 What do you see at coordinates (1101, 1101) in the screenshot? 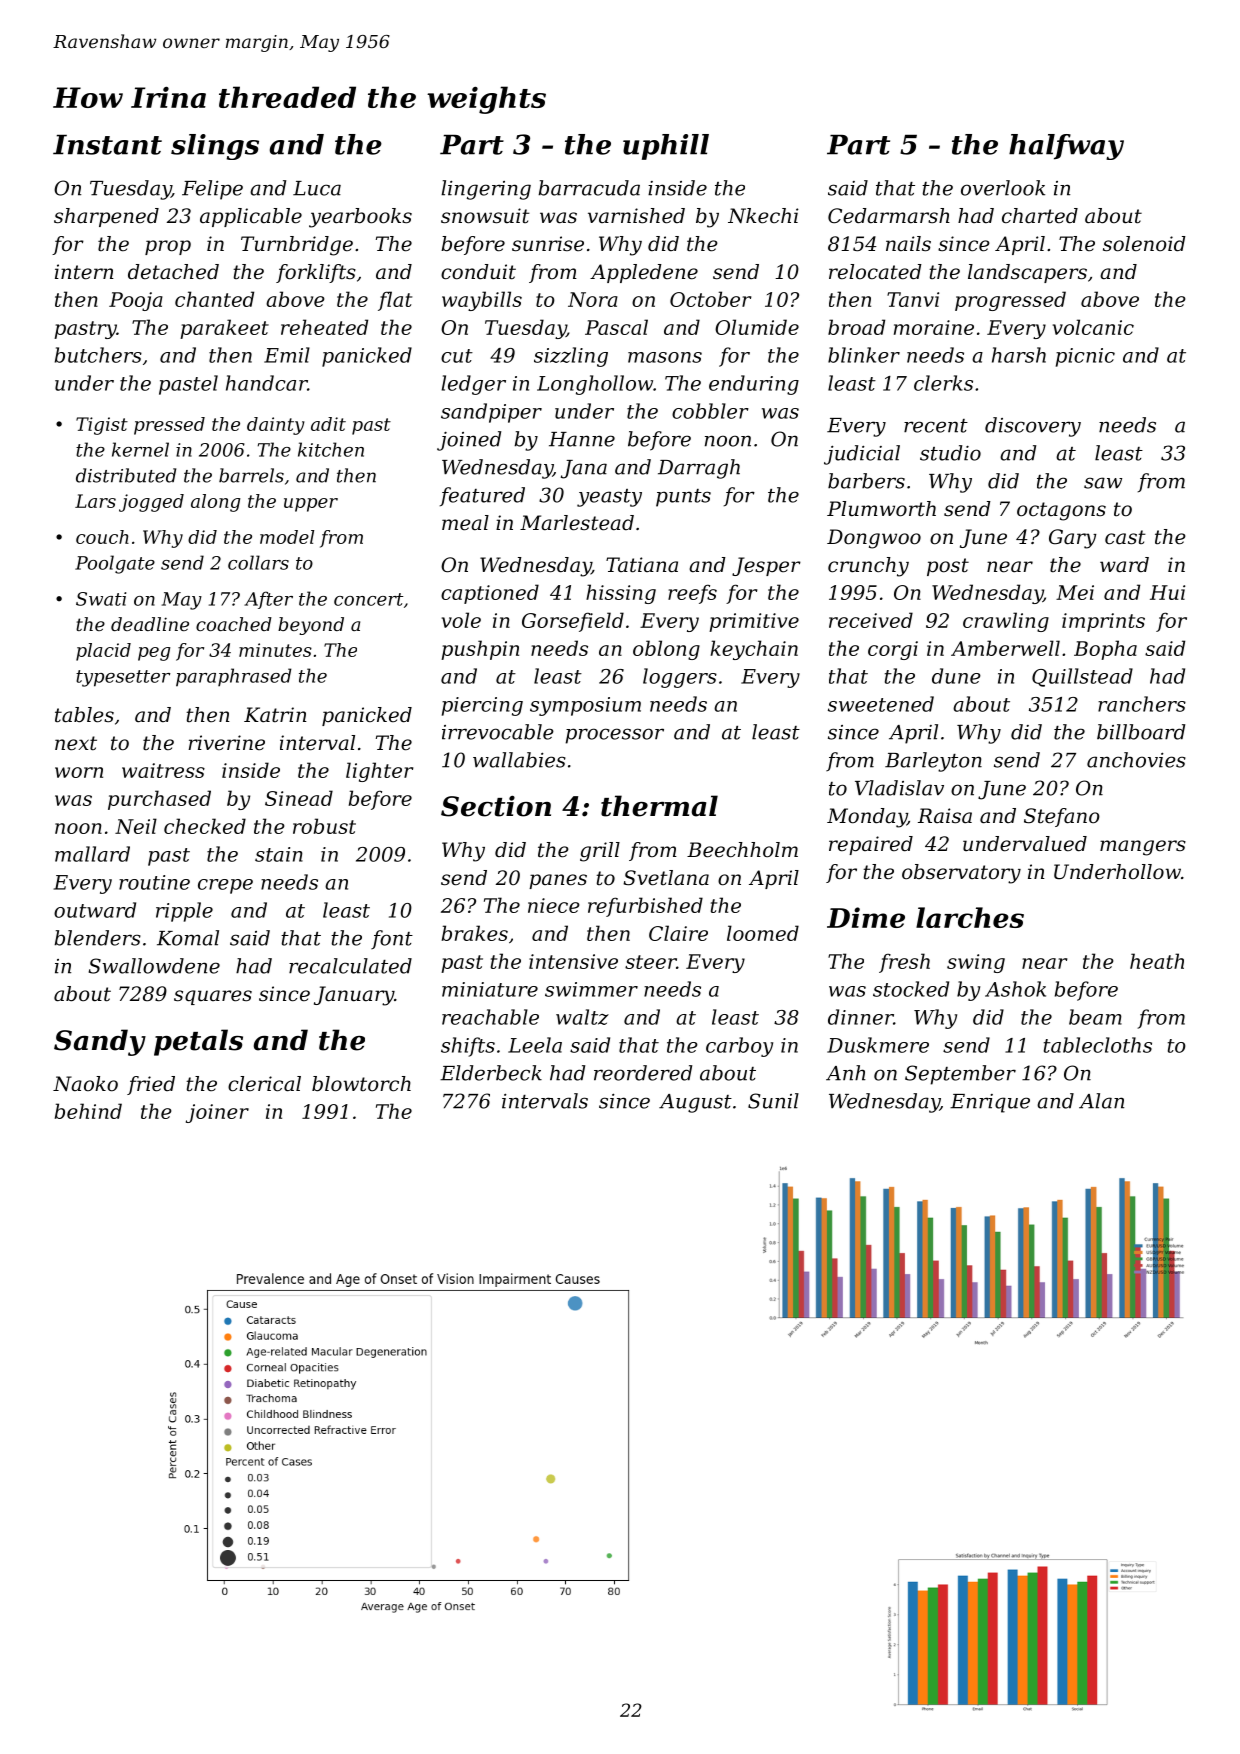
I see `Alan` at bounding box center [1101, 1101].
